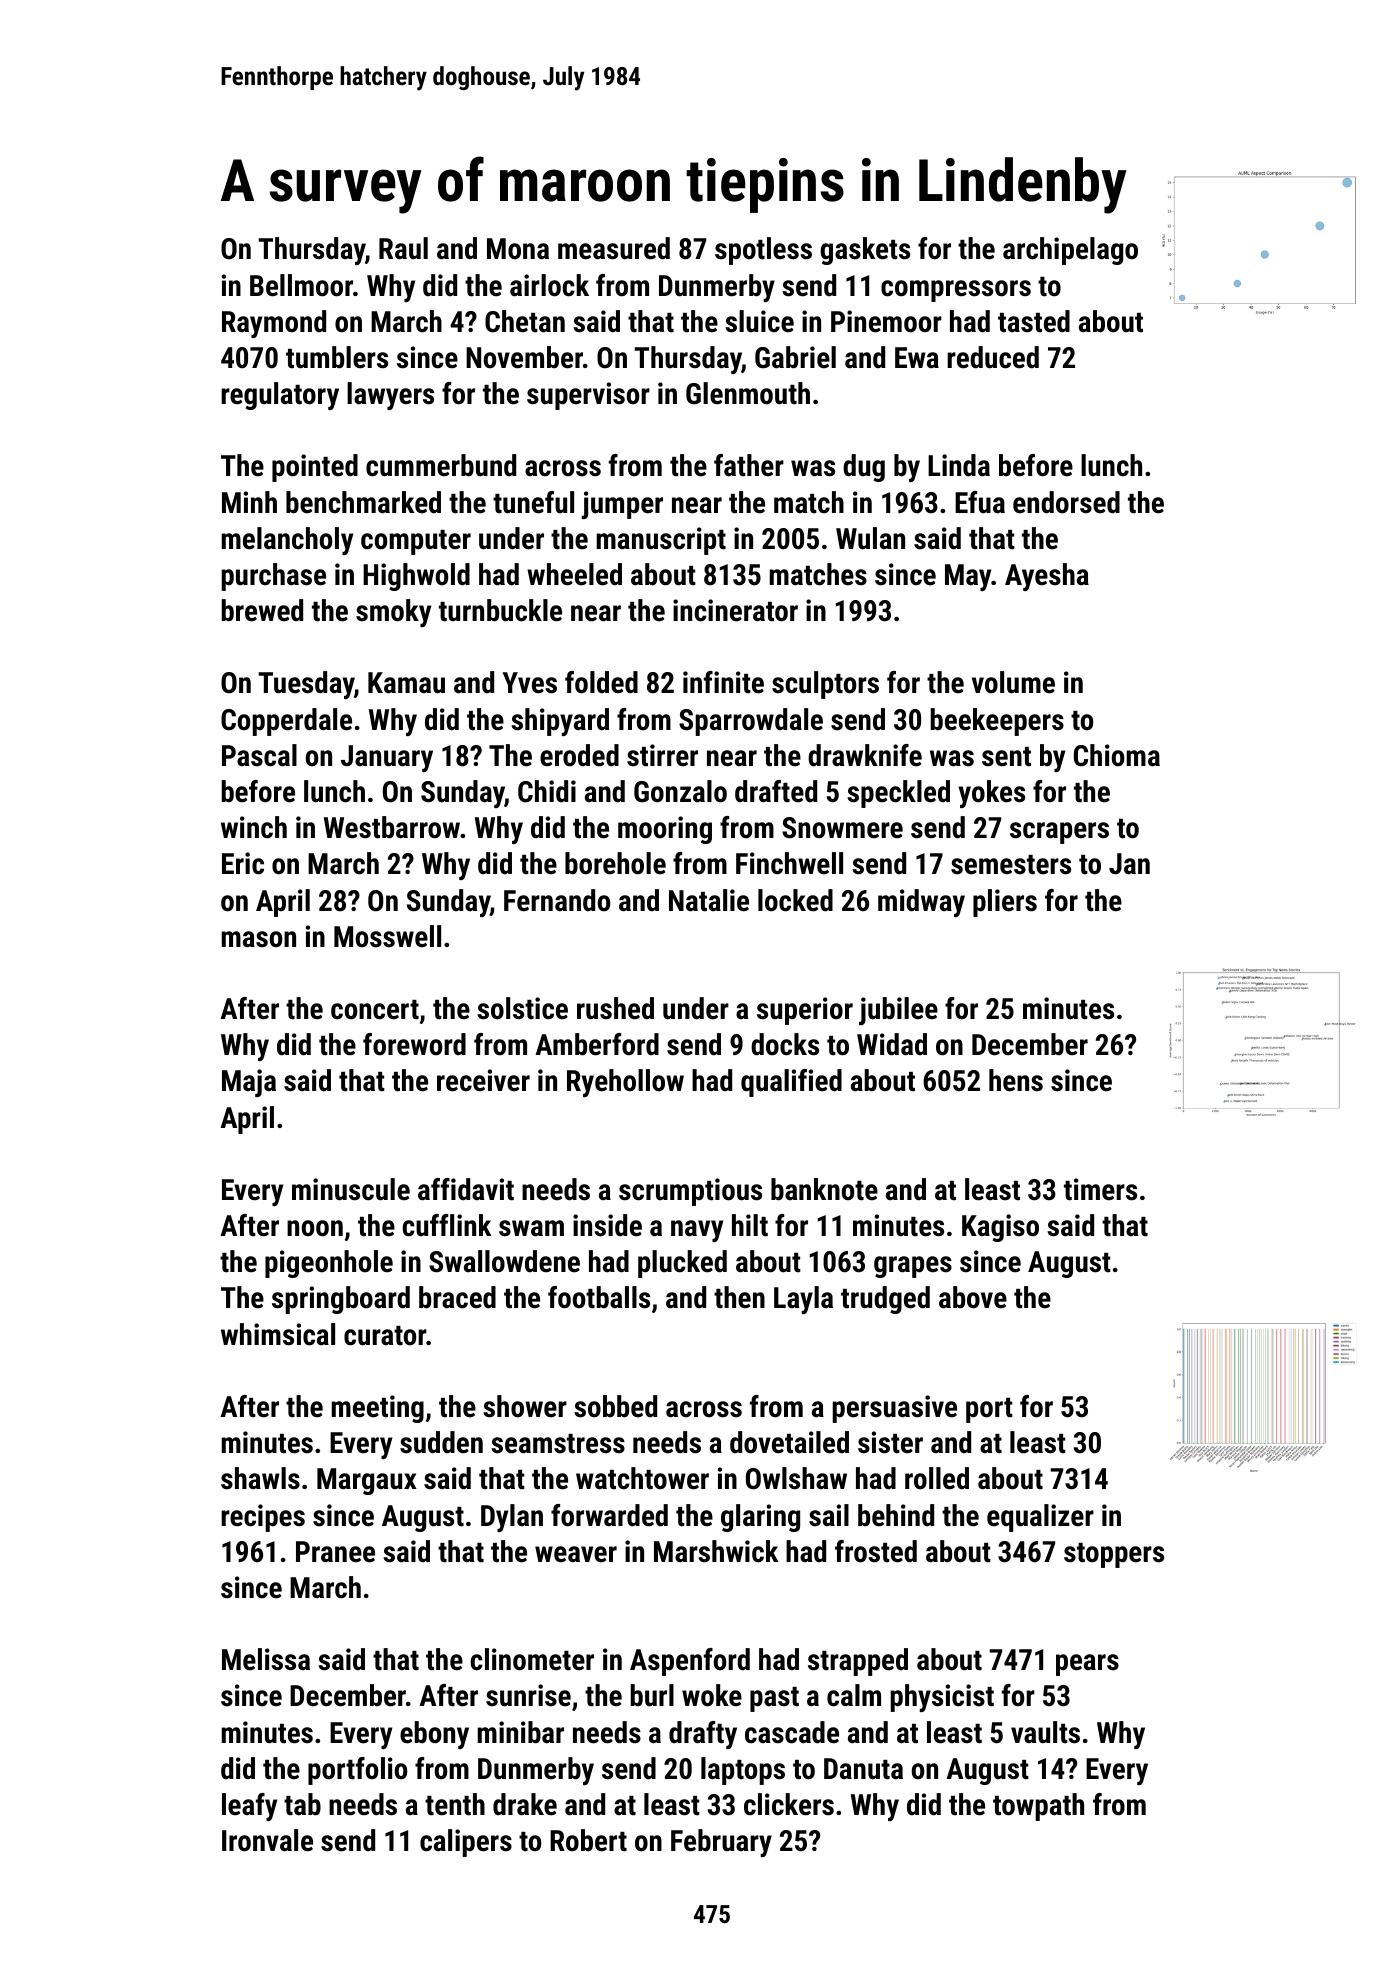 The height and width of the document is (1969, 1386). What do you see at coordinates (302, 1804) in the document?
I see `tab` at bounding box center [302, 1804].
